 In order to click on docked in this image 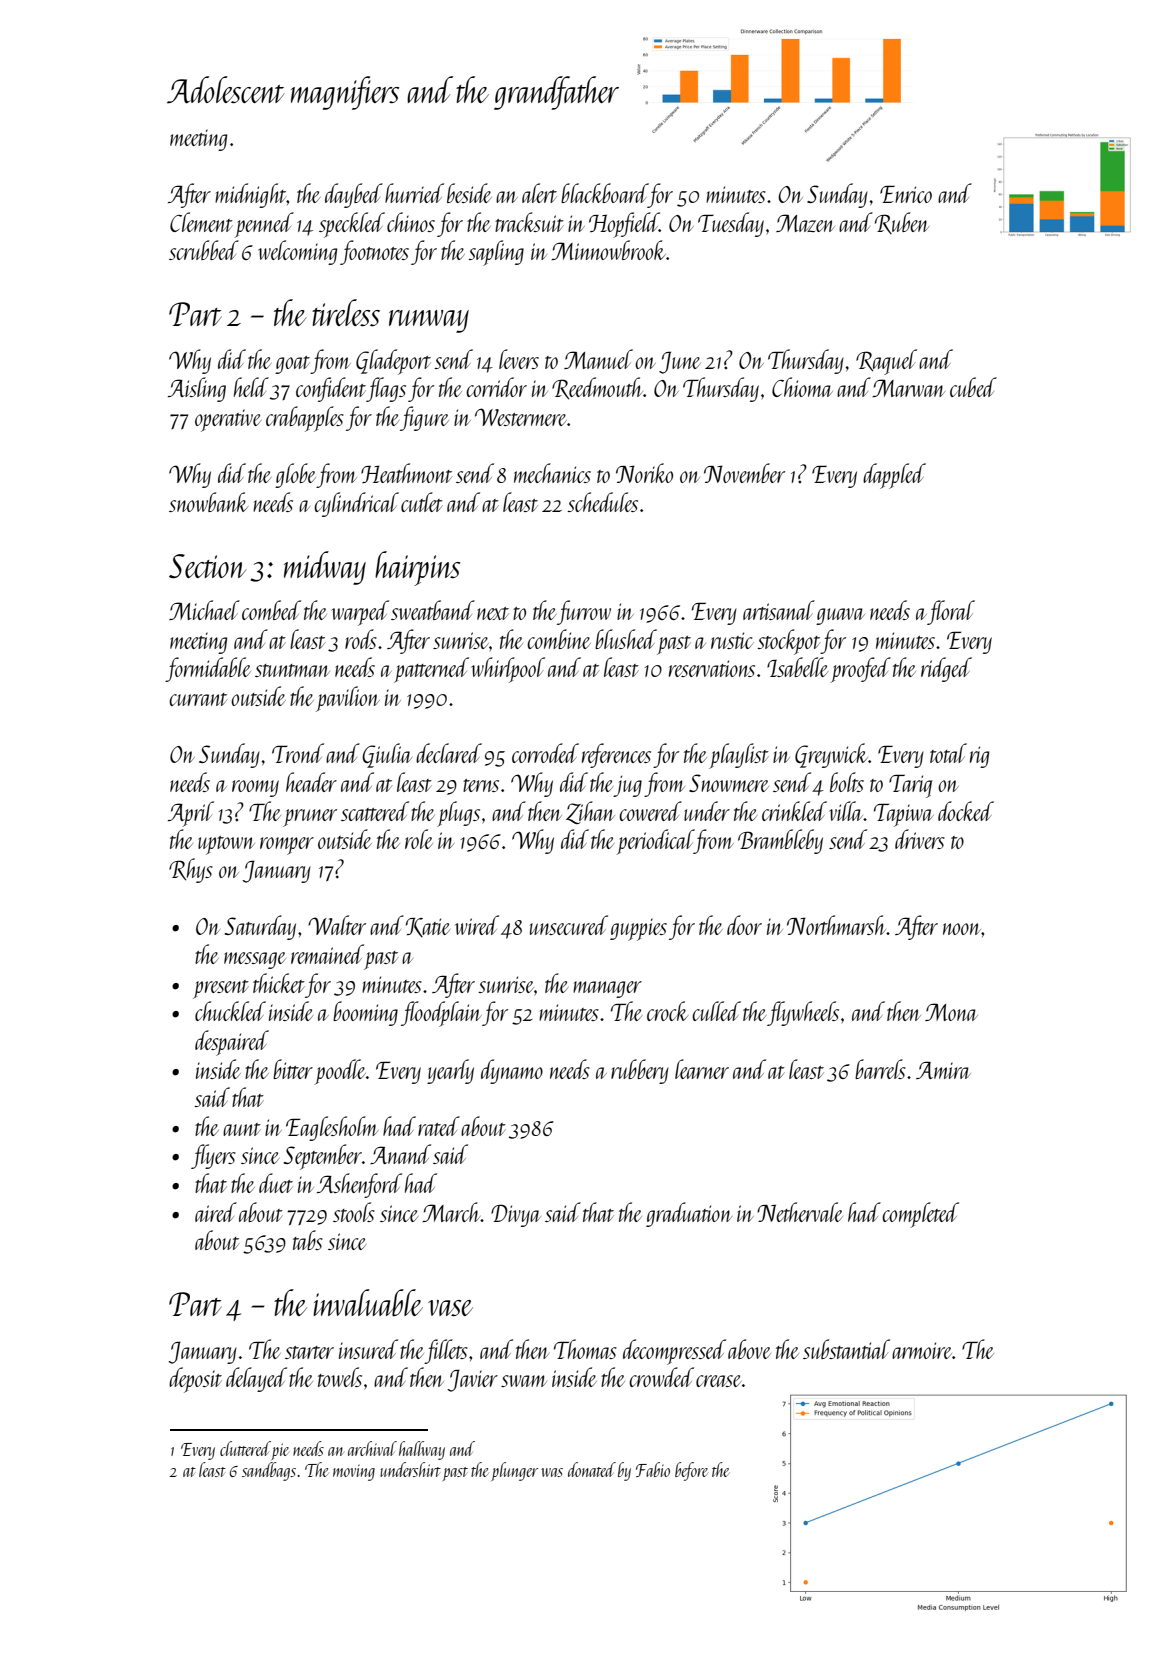, I will do `click(966, 811)`.
